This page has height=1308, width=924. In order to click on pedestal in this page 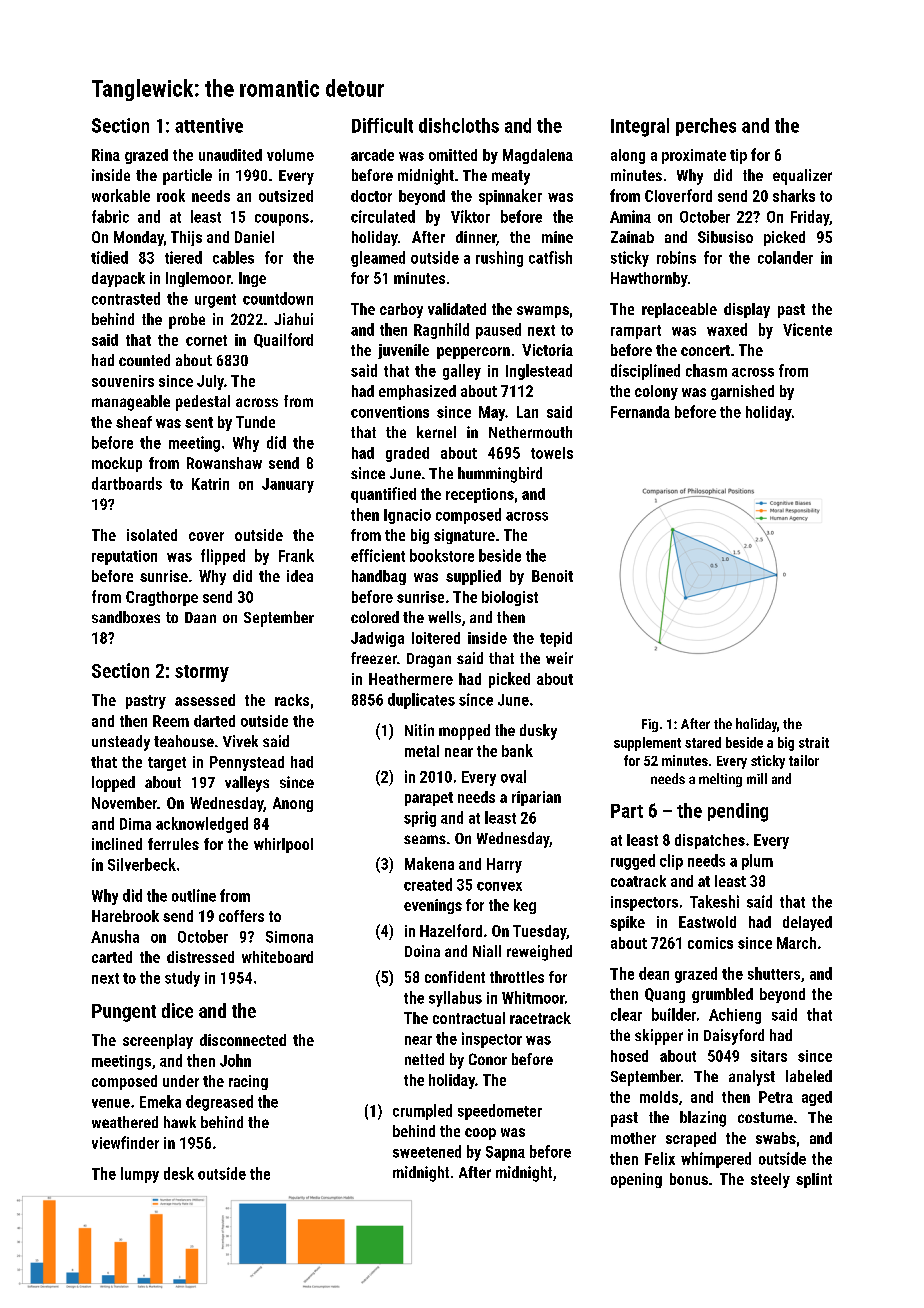, I will do `click(203, 403)`.
